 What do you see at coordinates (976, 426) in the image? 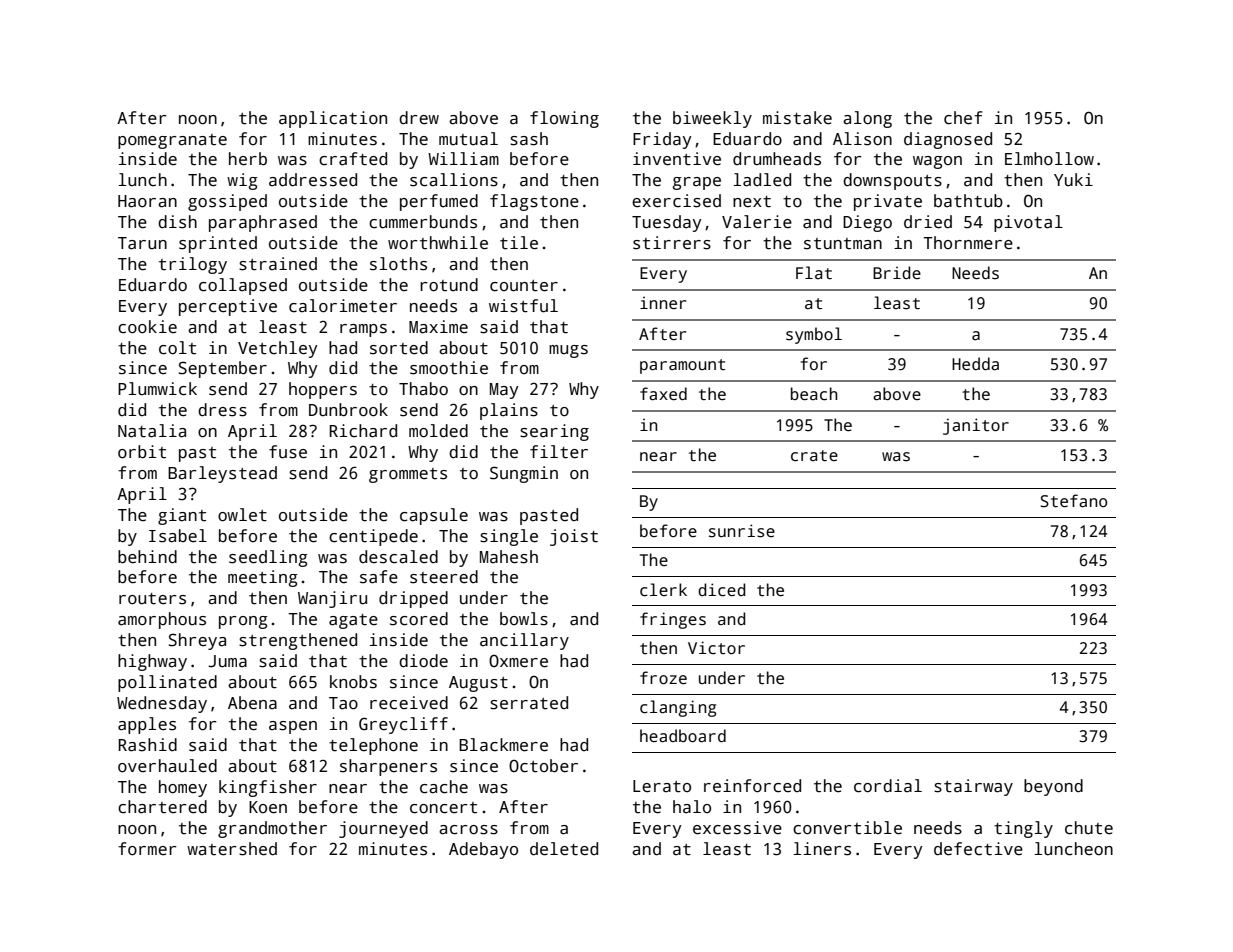
I see `janitor` at bounding box center [976, 426].
